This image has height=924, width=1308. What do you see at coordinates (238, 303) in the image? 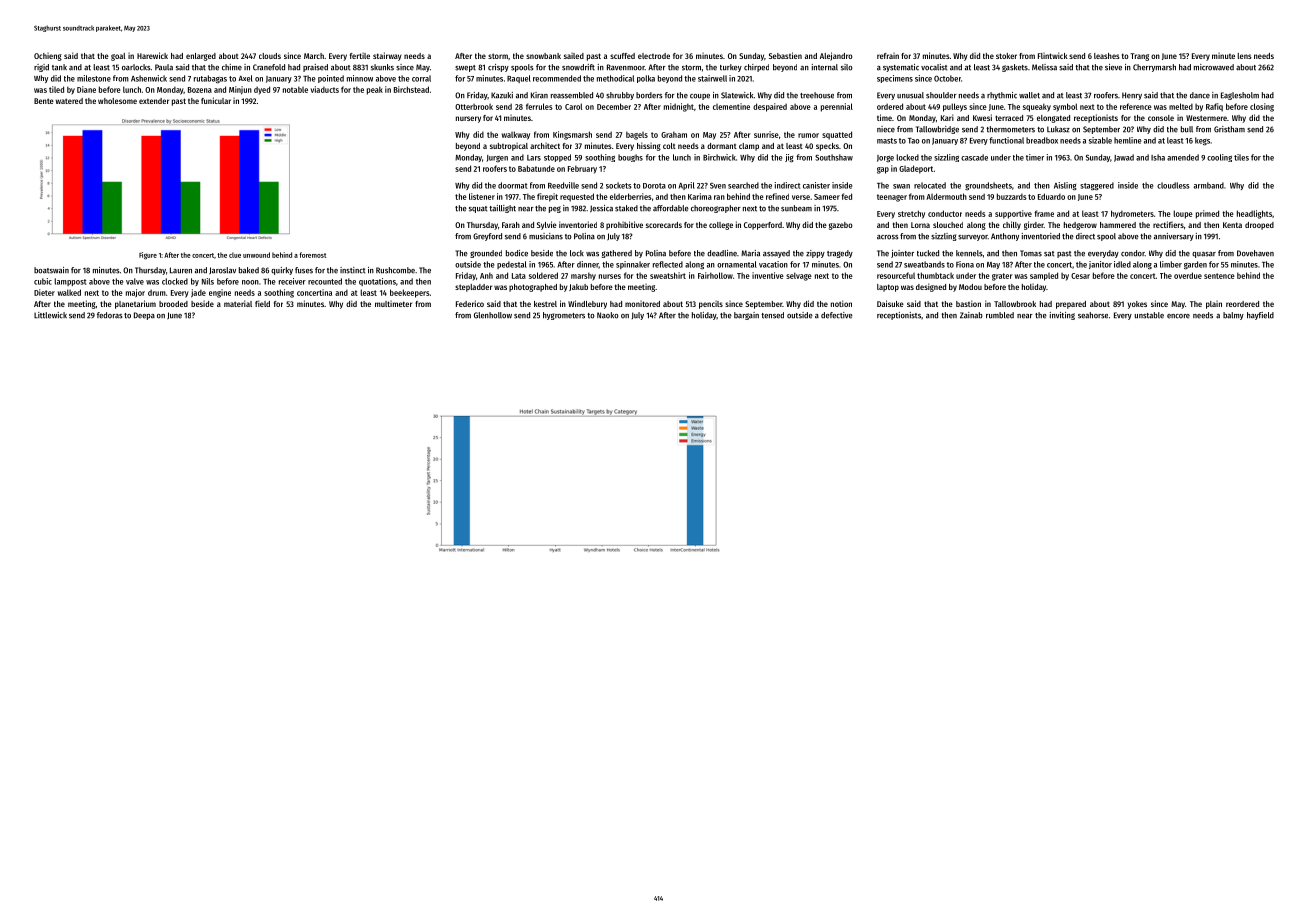
I see `material` at bounding box center [238, 303].
